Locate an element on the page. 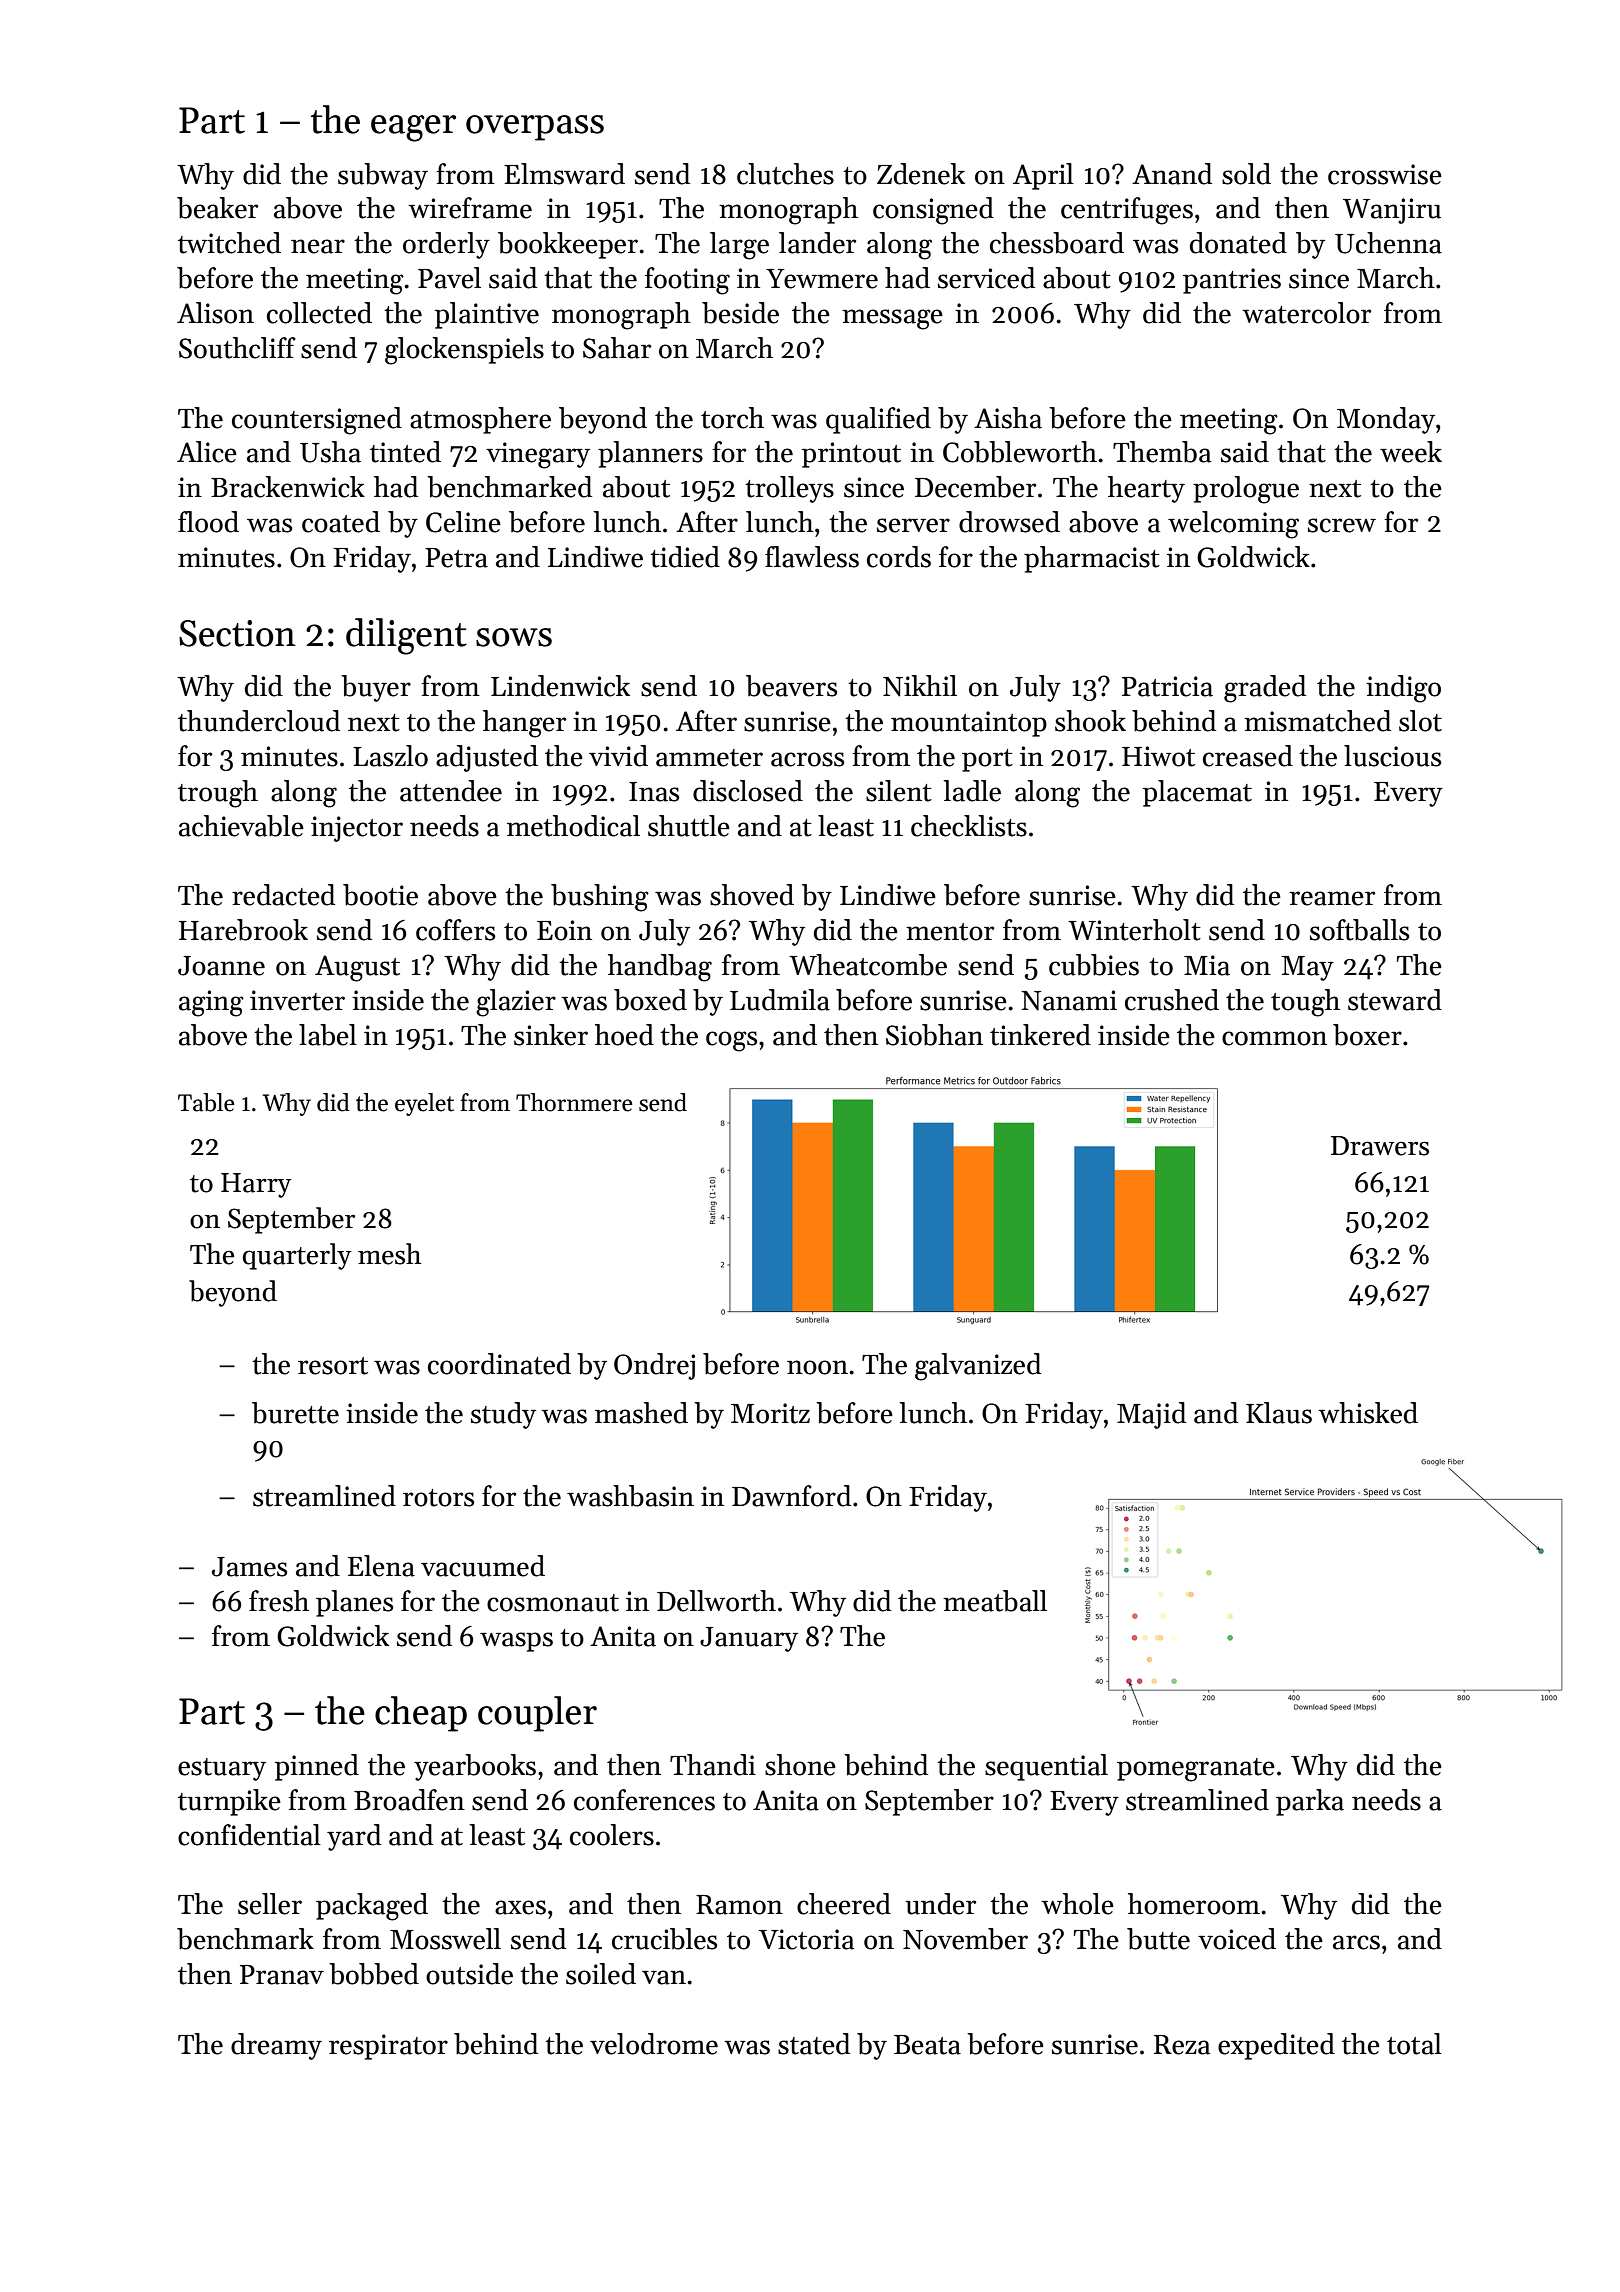 The width and height of the image is (1620, 2292). boxed is located at coordinates (650, 1000).
